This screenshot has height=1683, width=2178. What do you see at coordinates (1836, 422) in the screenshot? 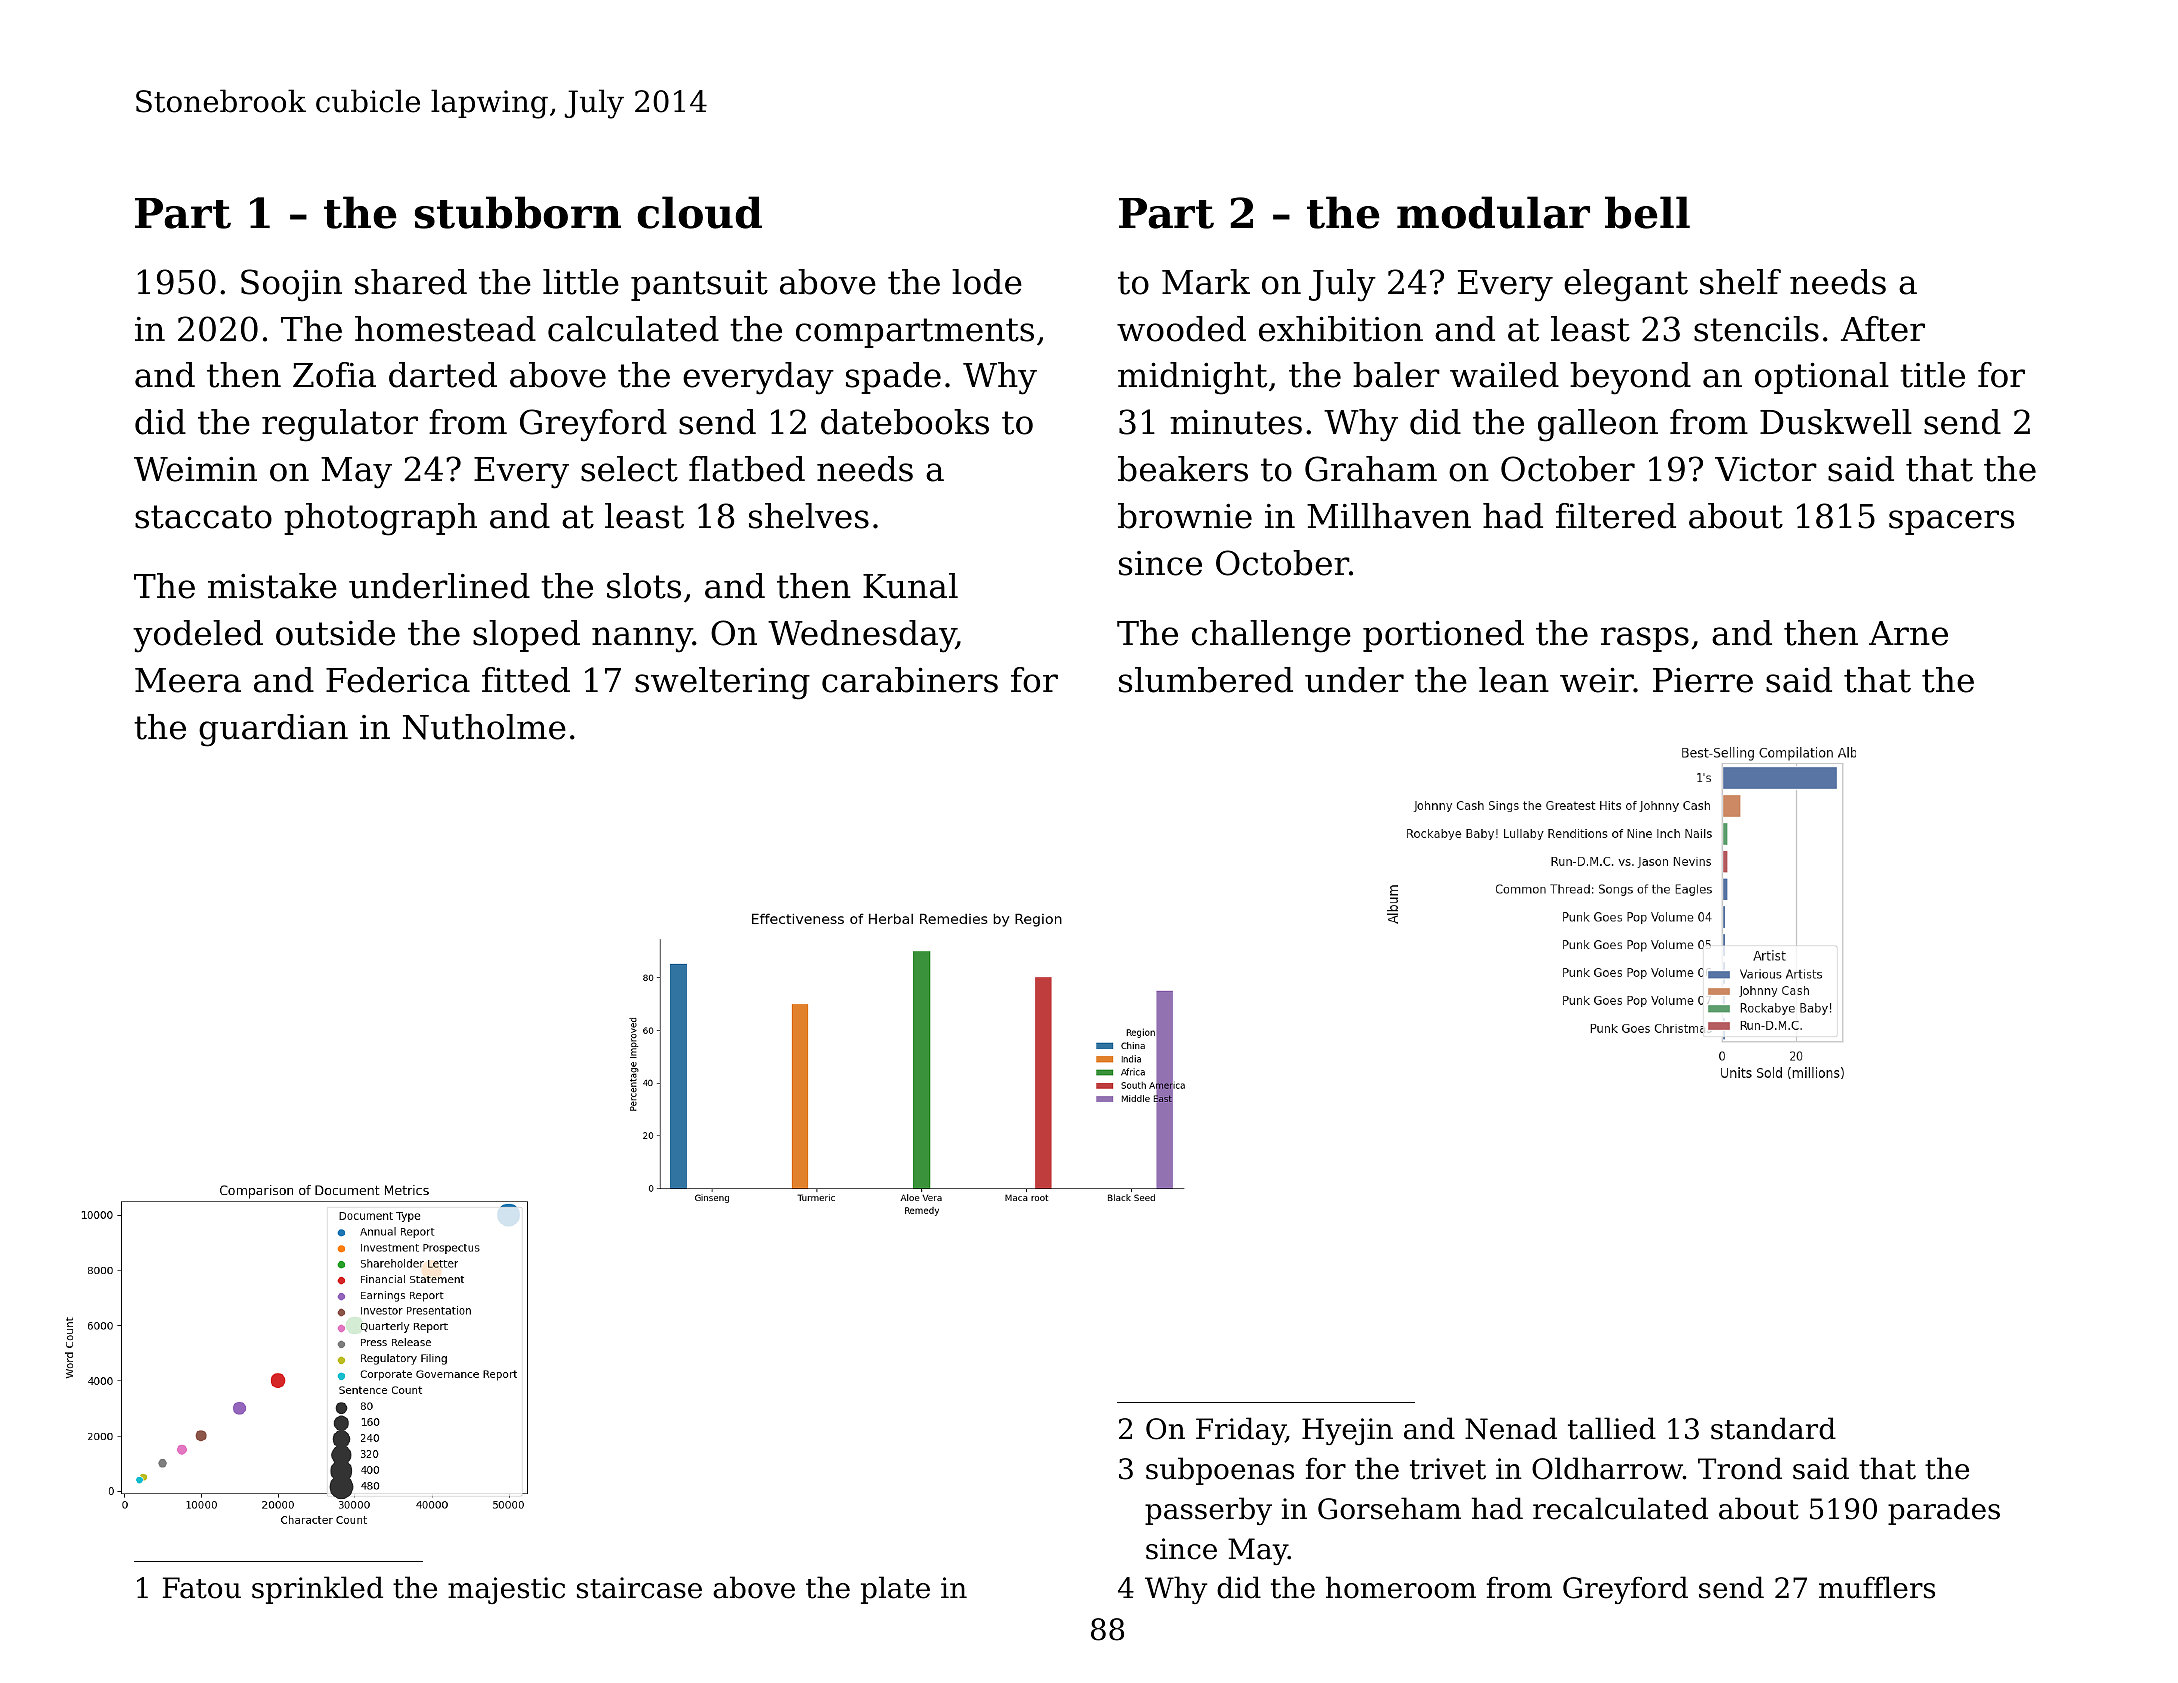
I see `Duskwell` at bounding box center [1836, 422].
